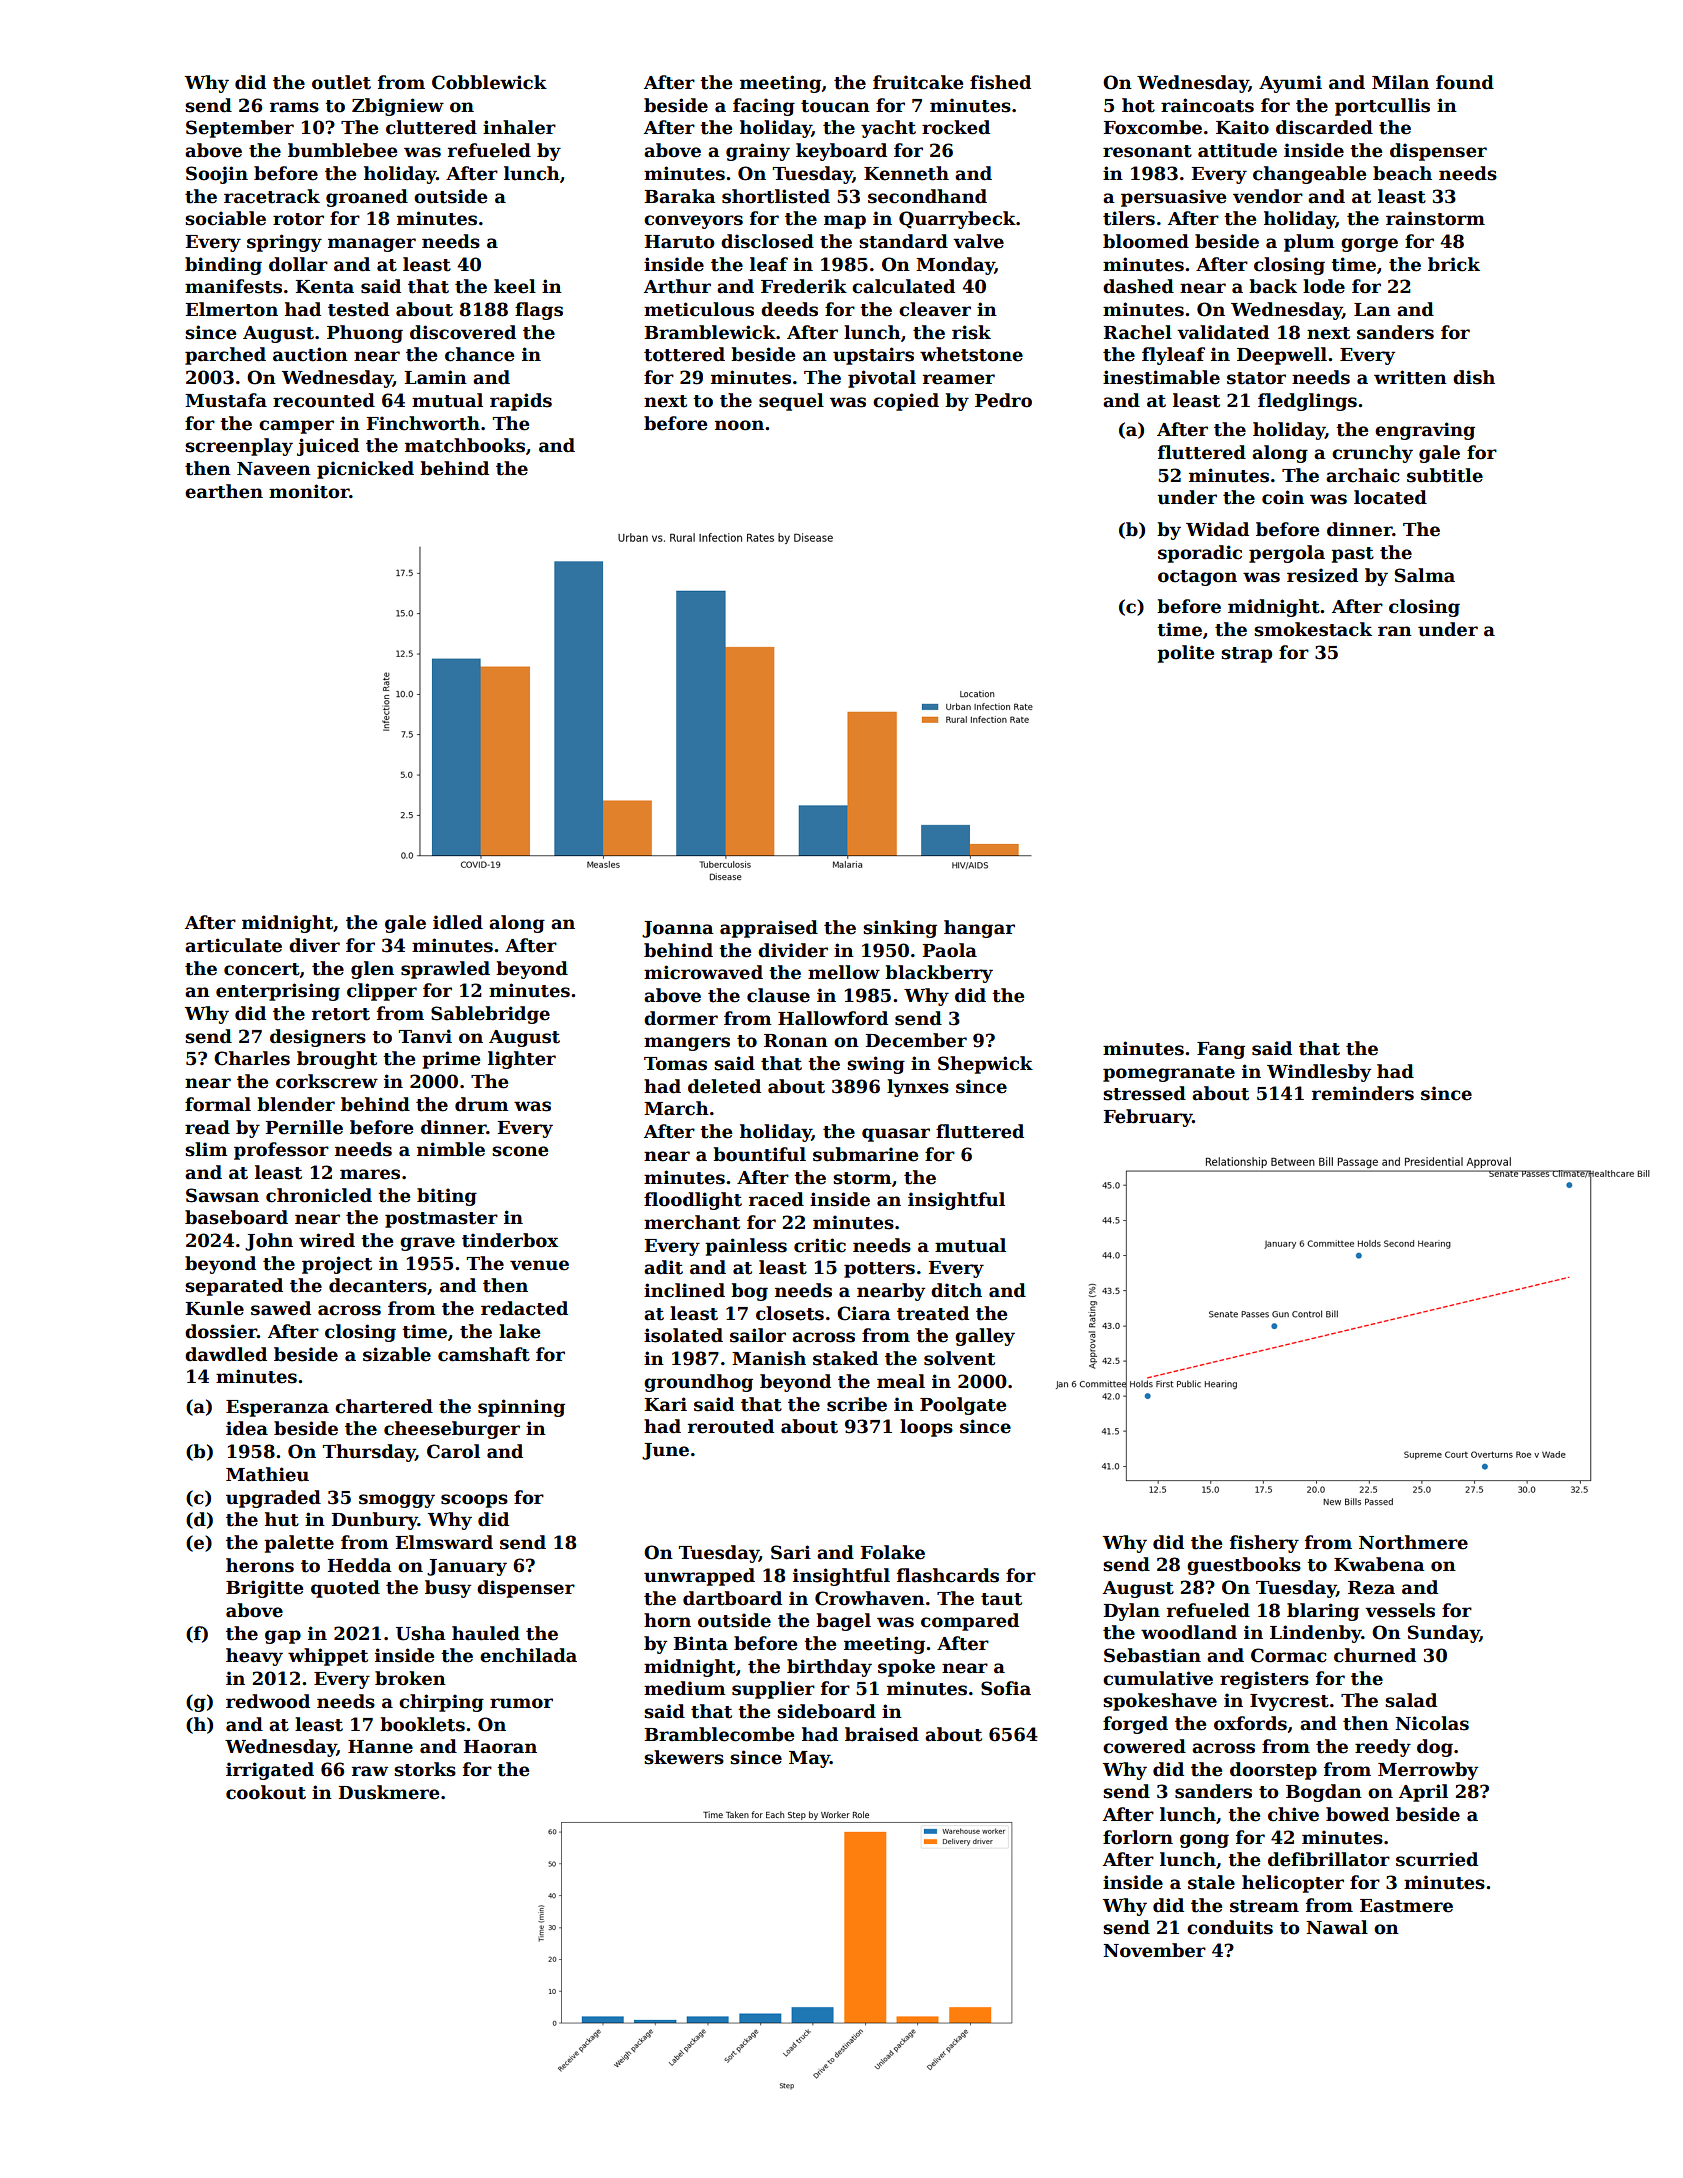  What do you see at coordinates (1185, 654) in the image?
I see `polite` at bounding box center [1185, 654].
